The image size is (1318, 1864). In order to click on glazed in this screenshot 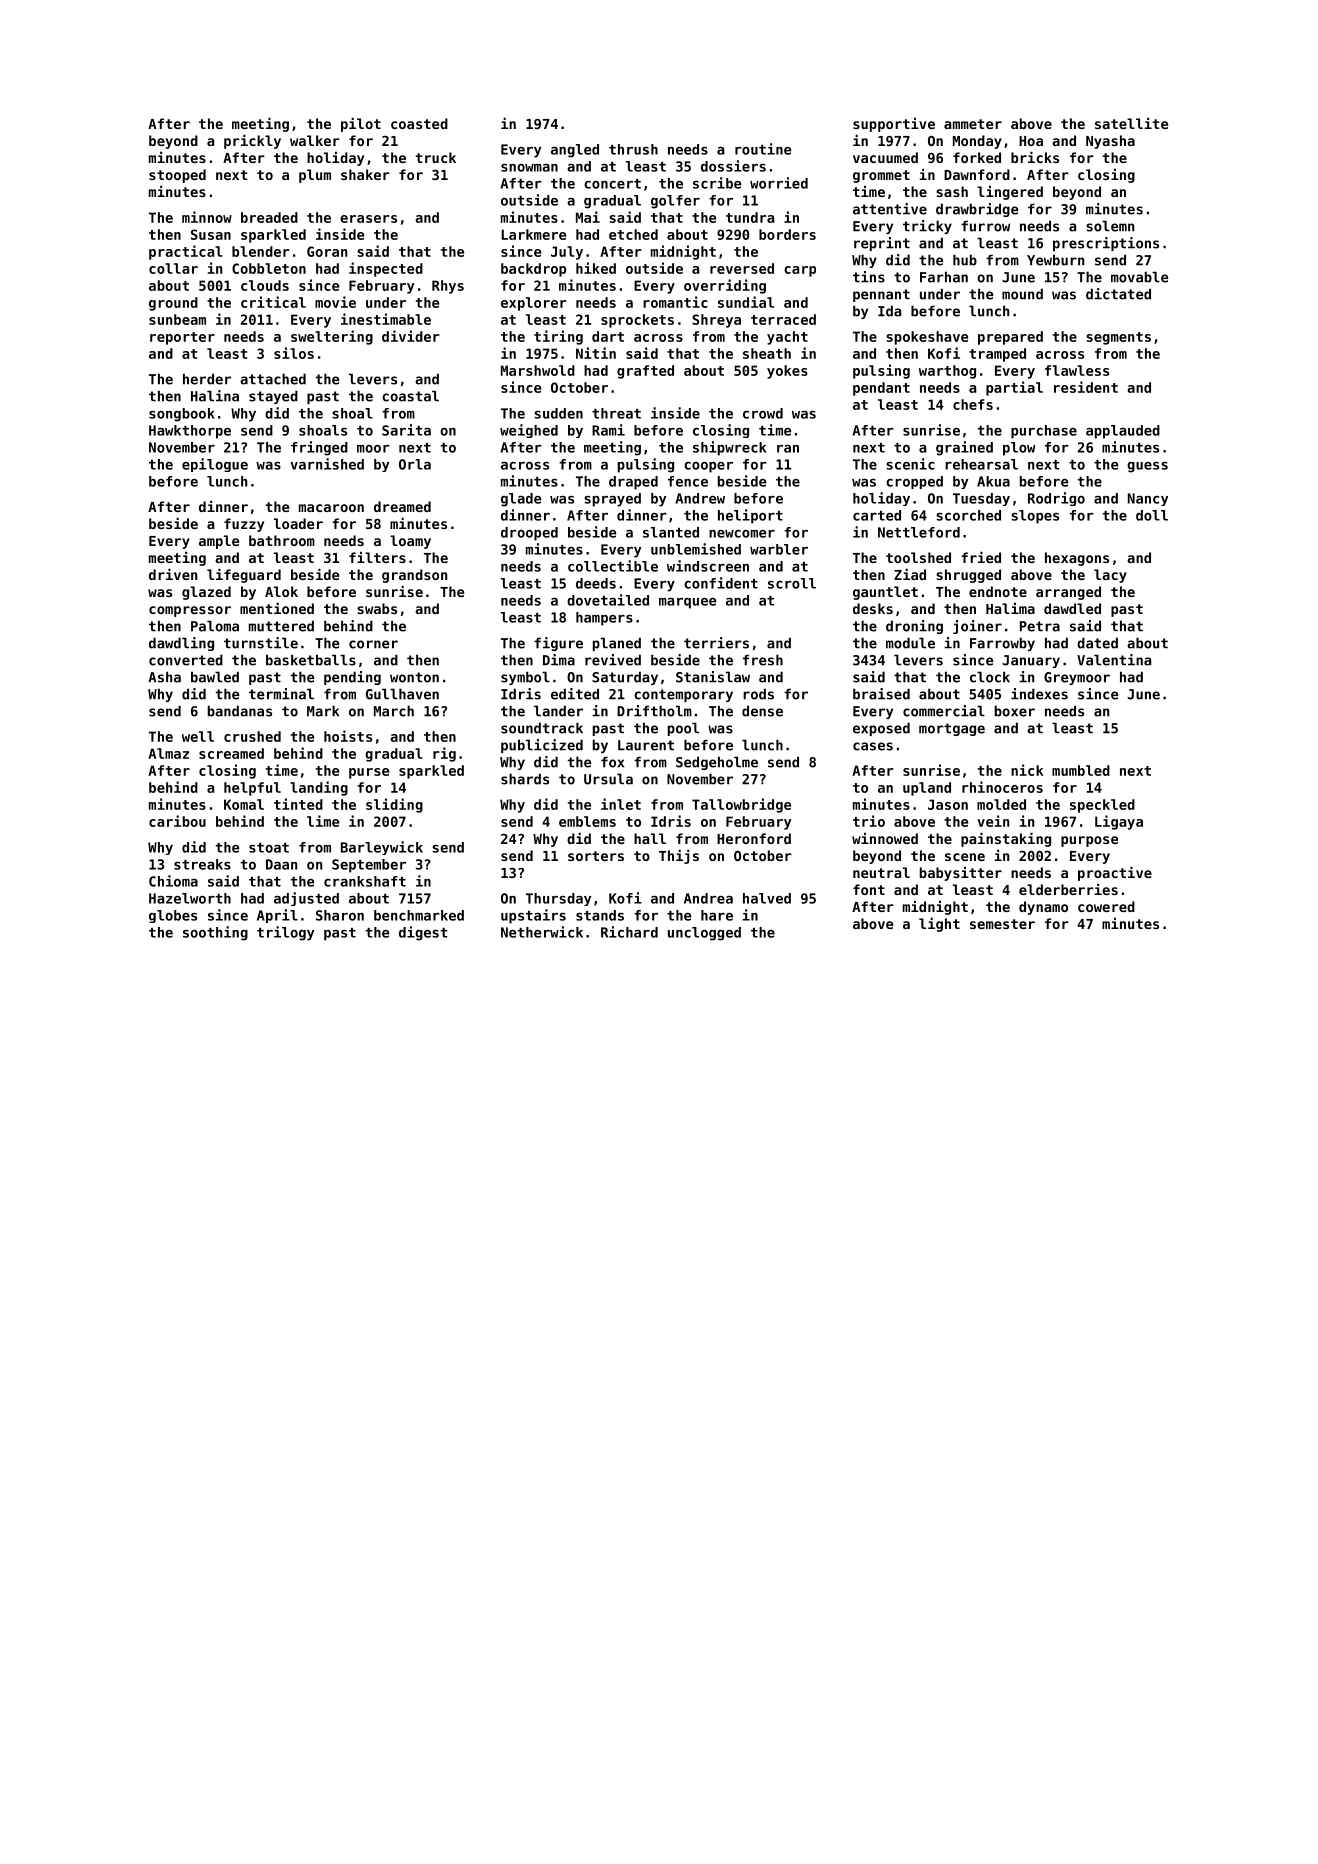, I will do `click(206, 593)`.
